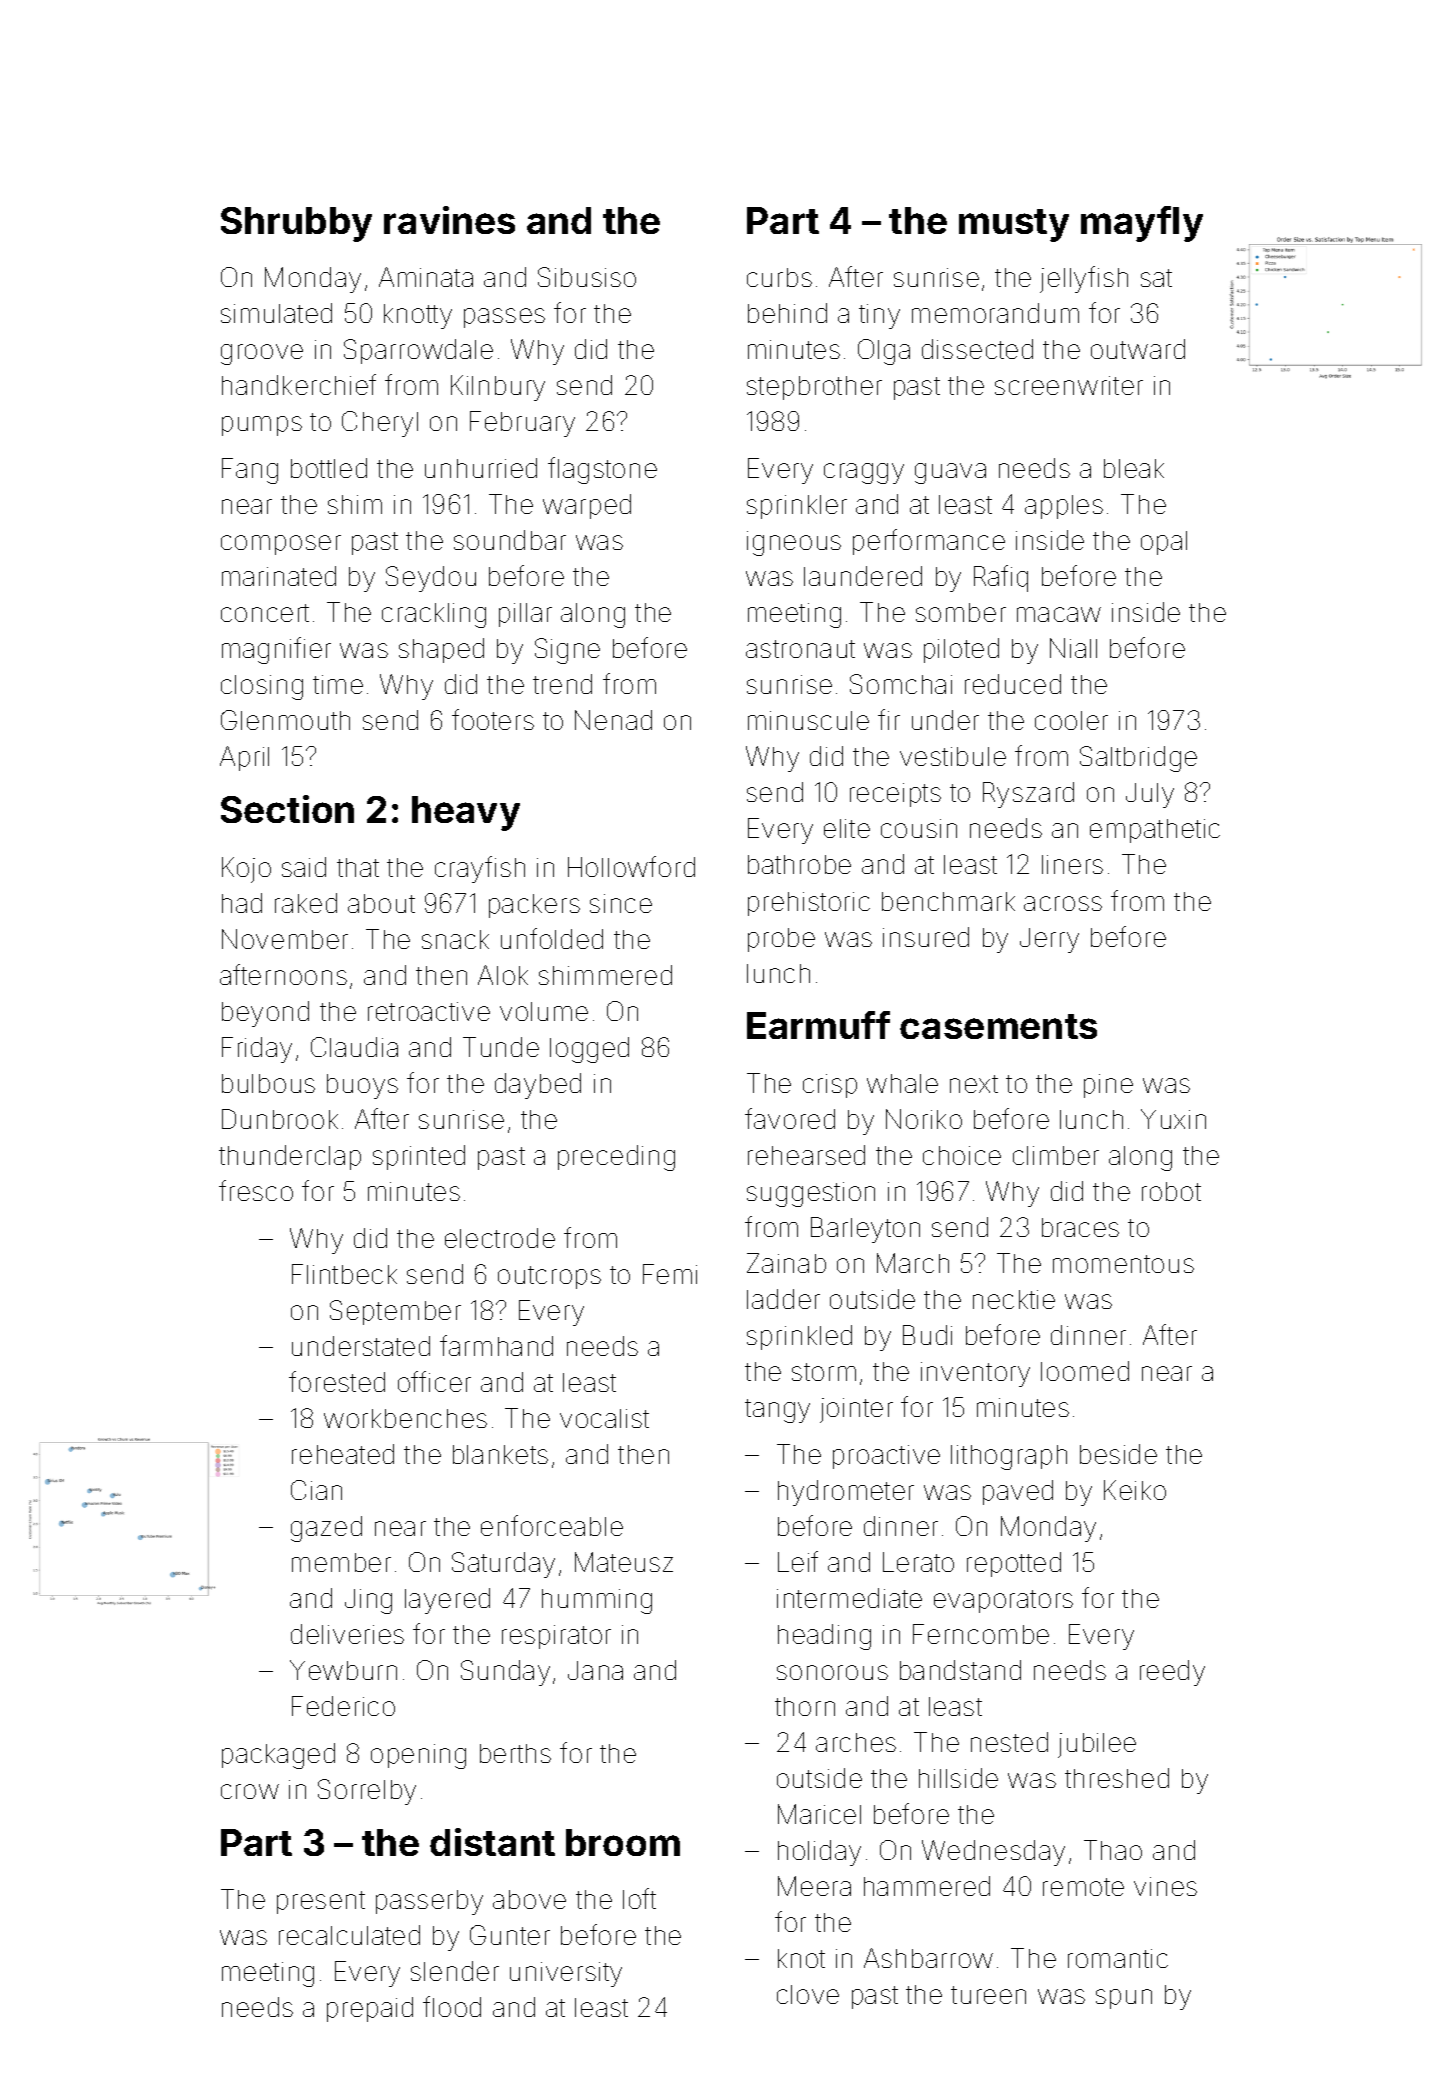  I want to click on curbs, so click(779, 277).
